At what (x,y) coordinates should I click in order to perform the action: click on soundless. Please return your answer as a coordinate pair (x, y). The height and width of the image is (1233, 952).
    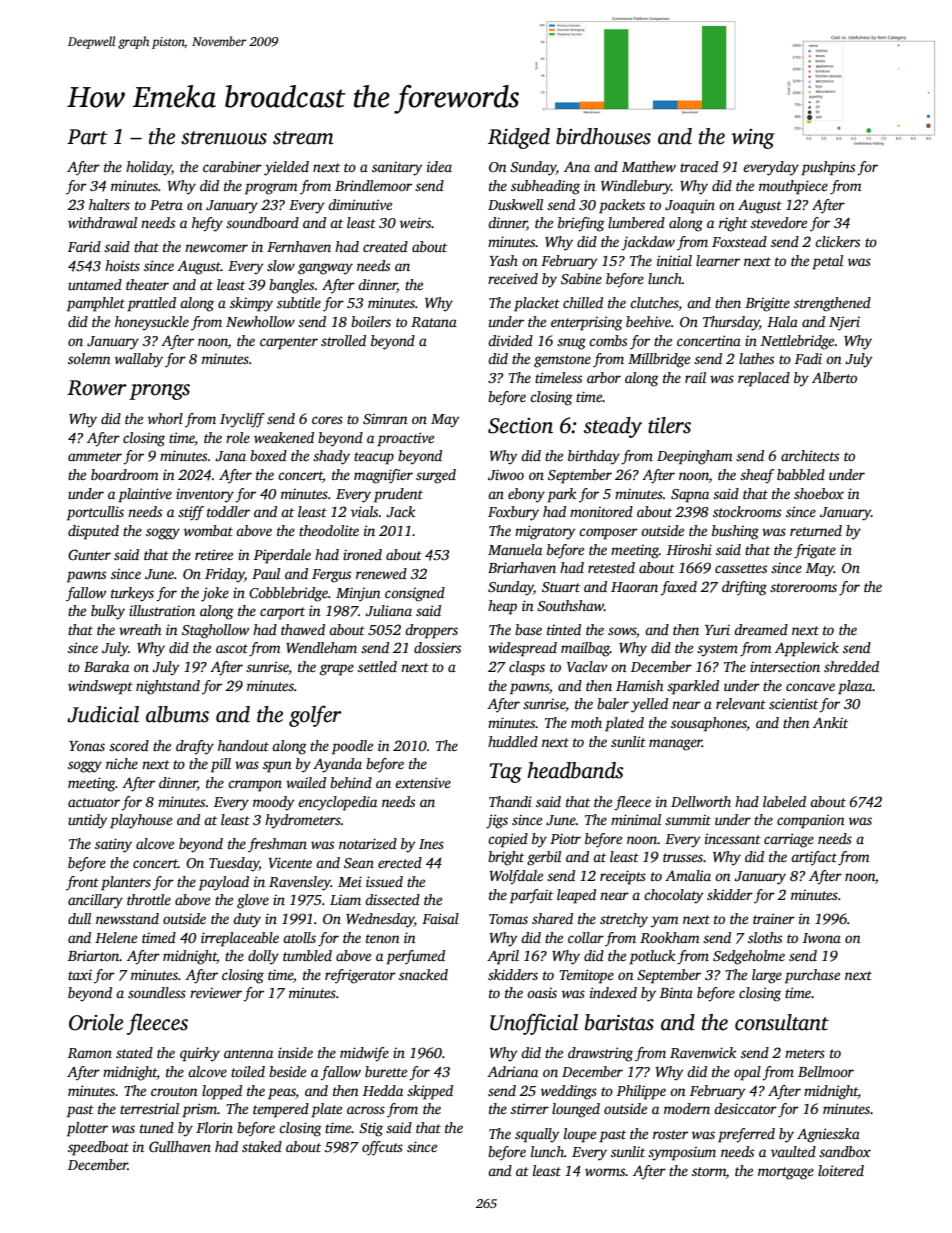
    Looking at the image, I should click on (157, 992).
